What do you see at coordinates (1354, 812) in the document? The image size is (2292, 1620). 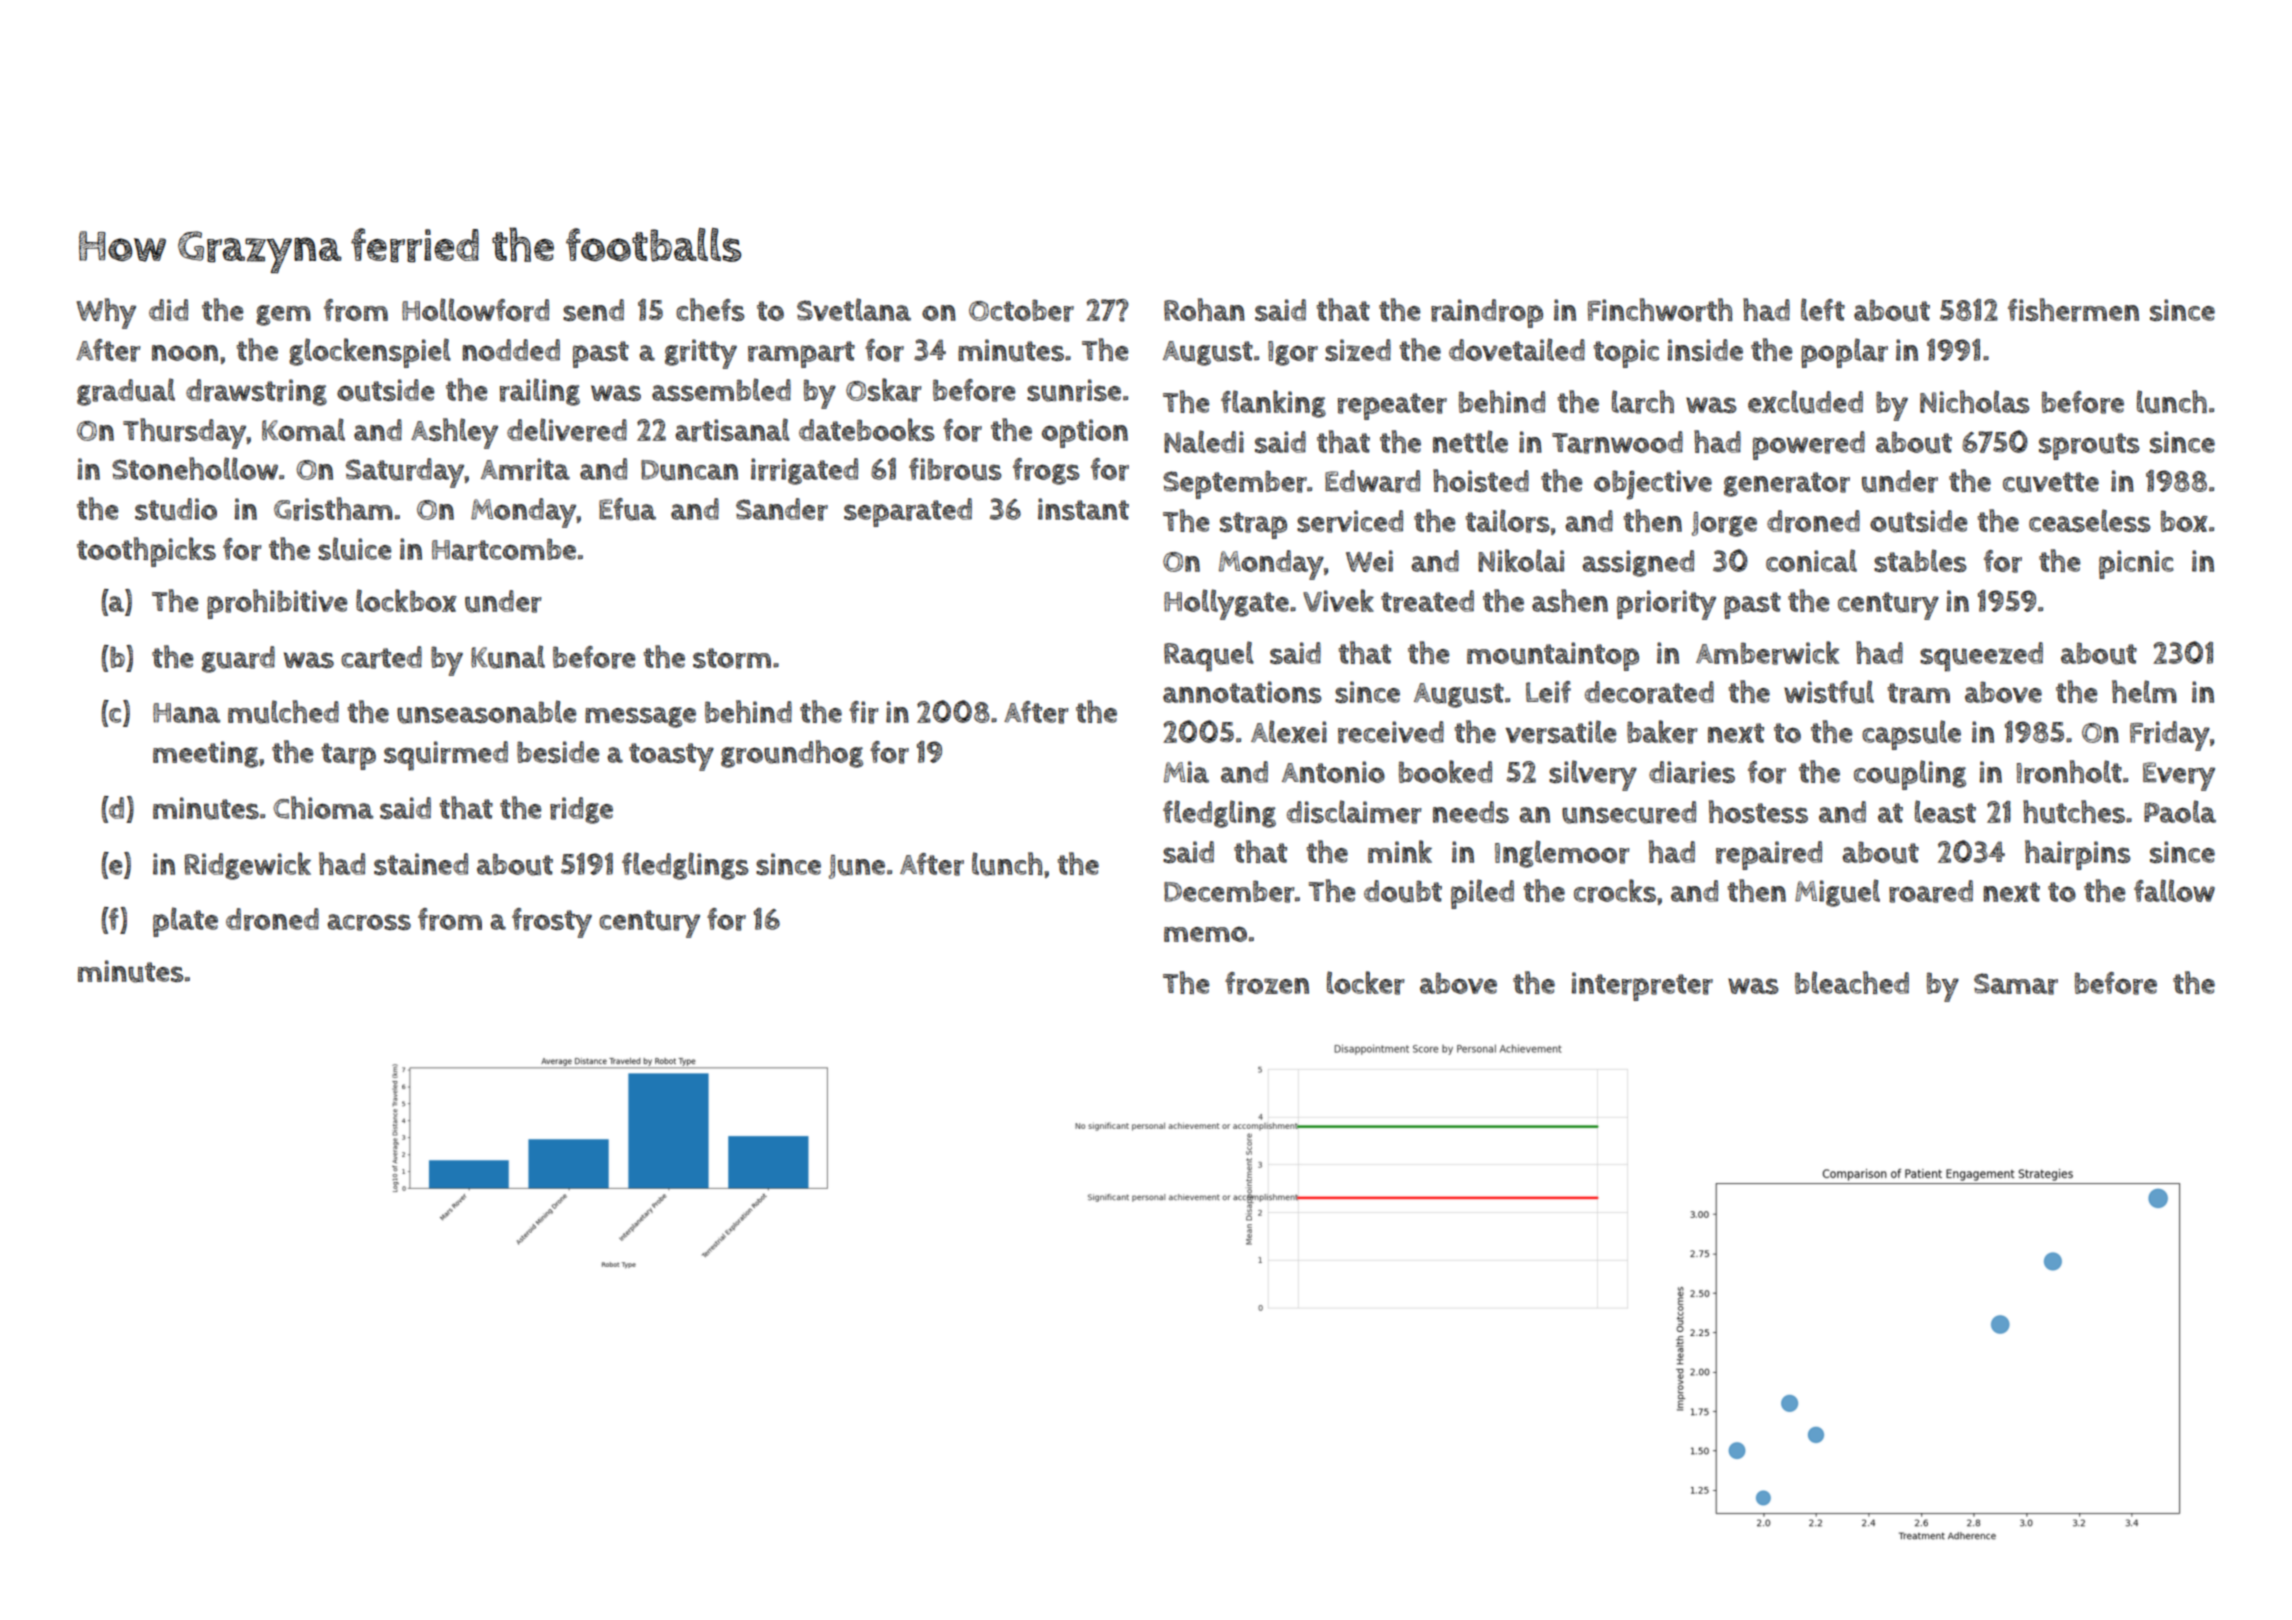 I see `disclaimer` at bounding box center [1354, 812].
